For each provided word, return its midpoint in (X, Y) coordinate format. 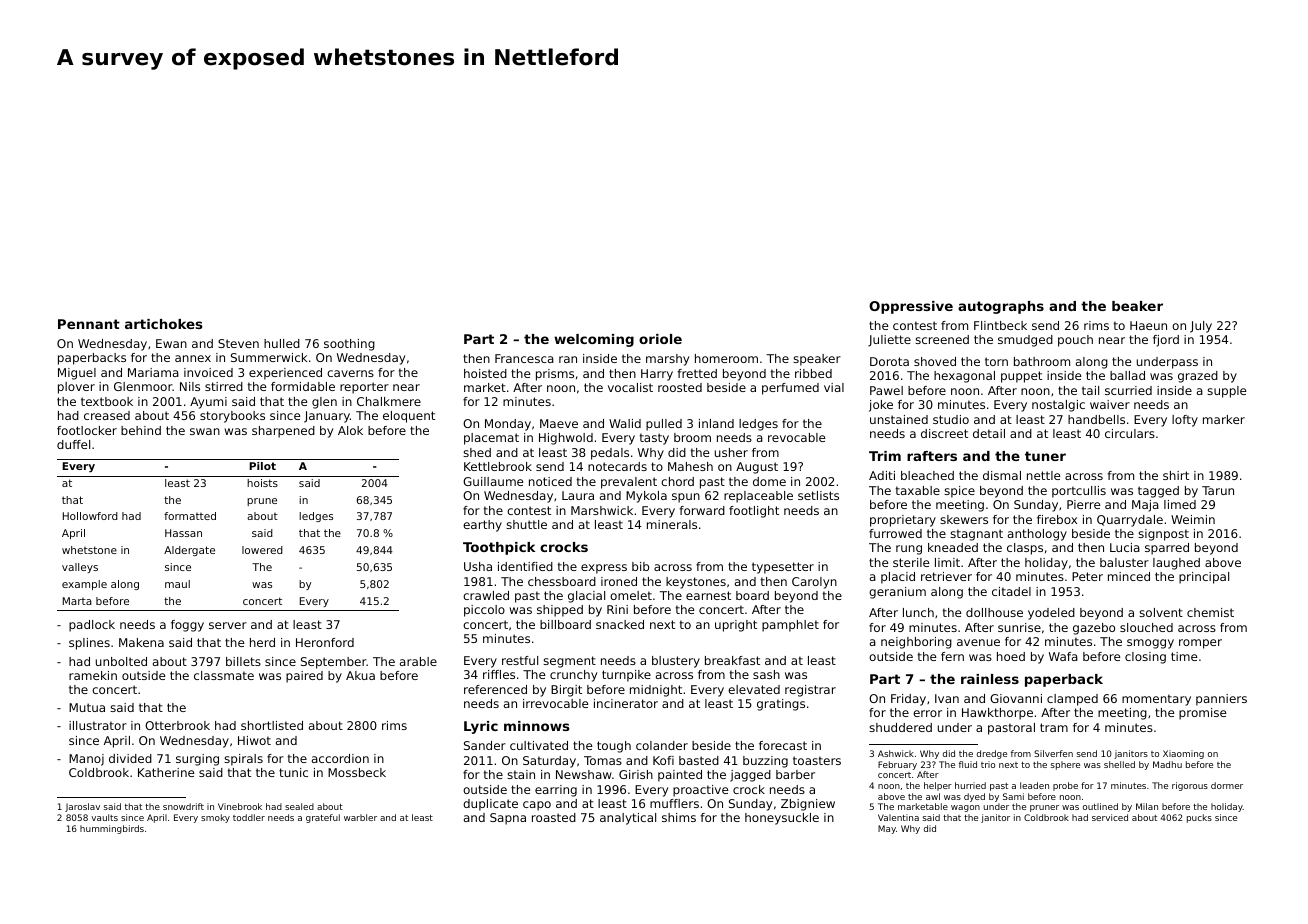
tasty (654, 439)
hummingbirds (112, 829)
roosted (680, 387)
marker (1224, 419)
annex (193, 358)
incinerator (626, 703)
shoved (935, 361)
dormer (1227, 785)
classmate (224, 675)
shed (477, 452)
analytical (628, 819)
